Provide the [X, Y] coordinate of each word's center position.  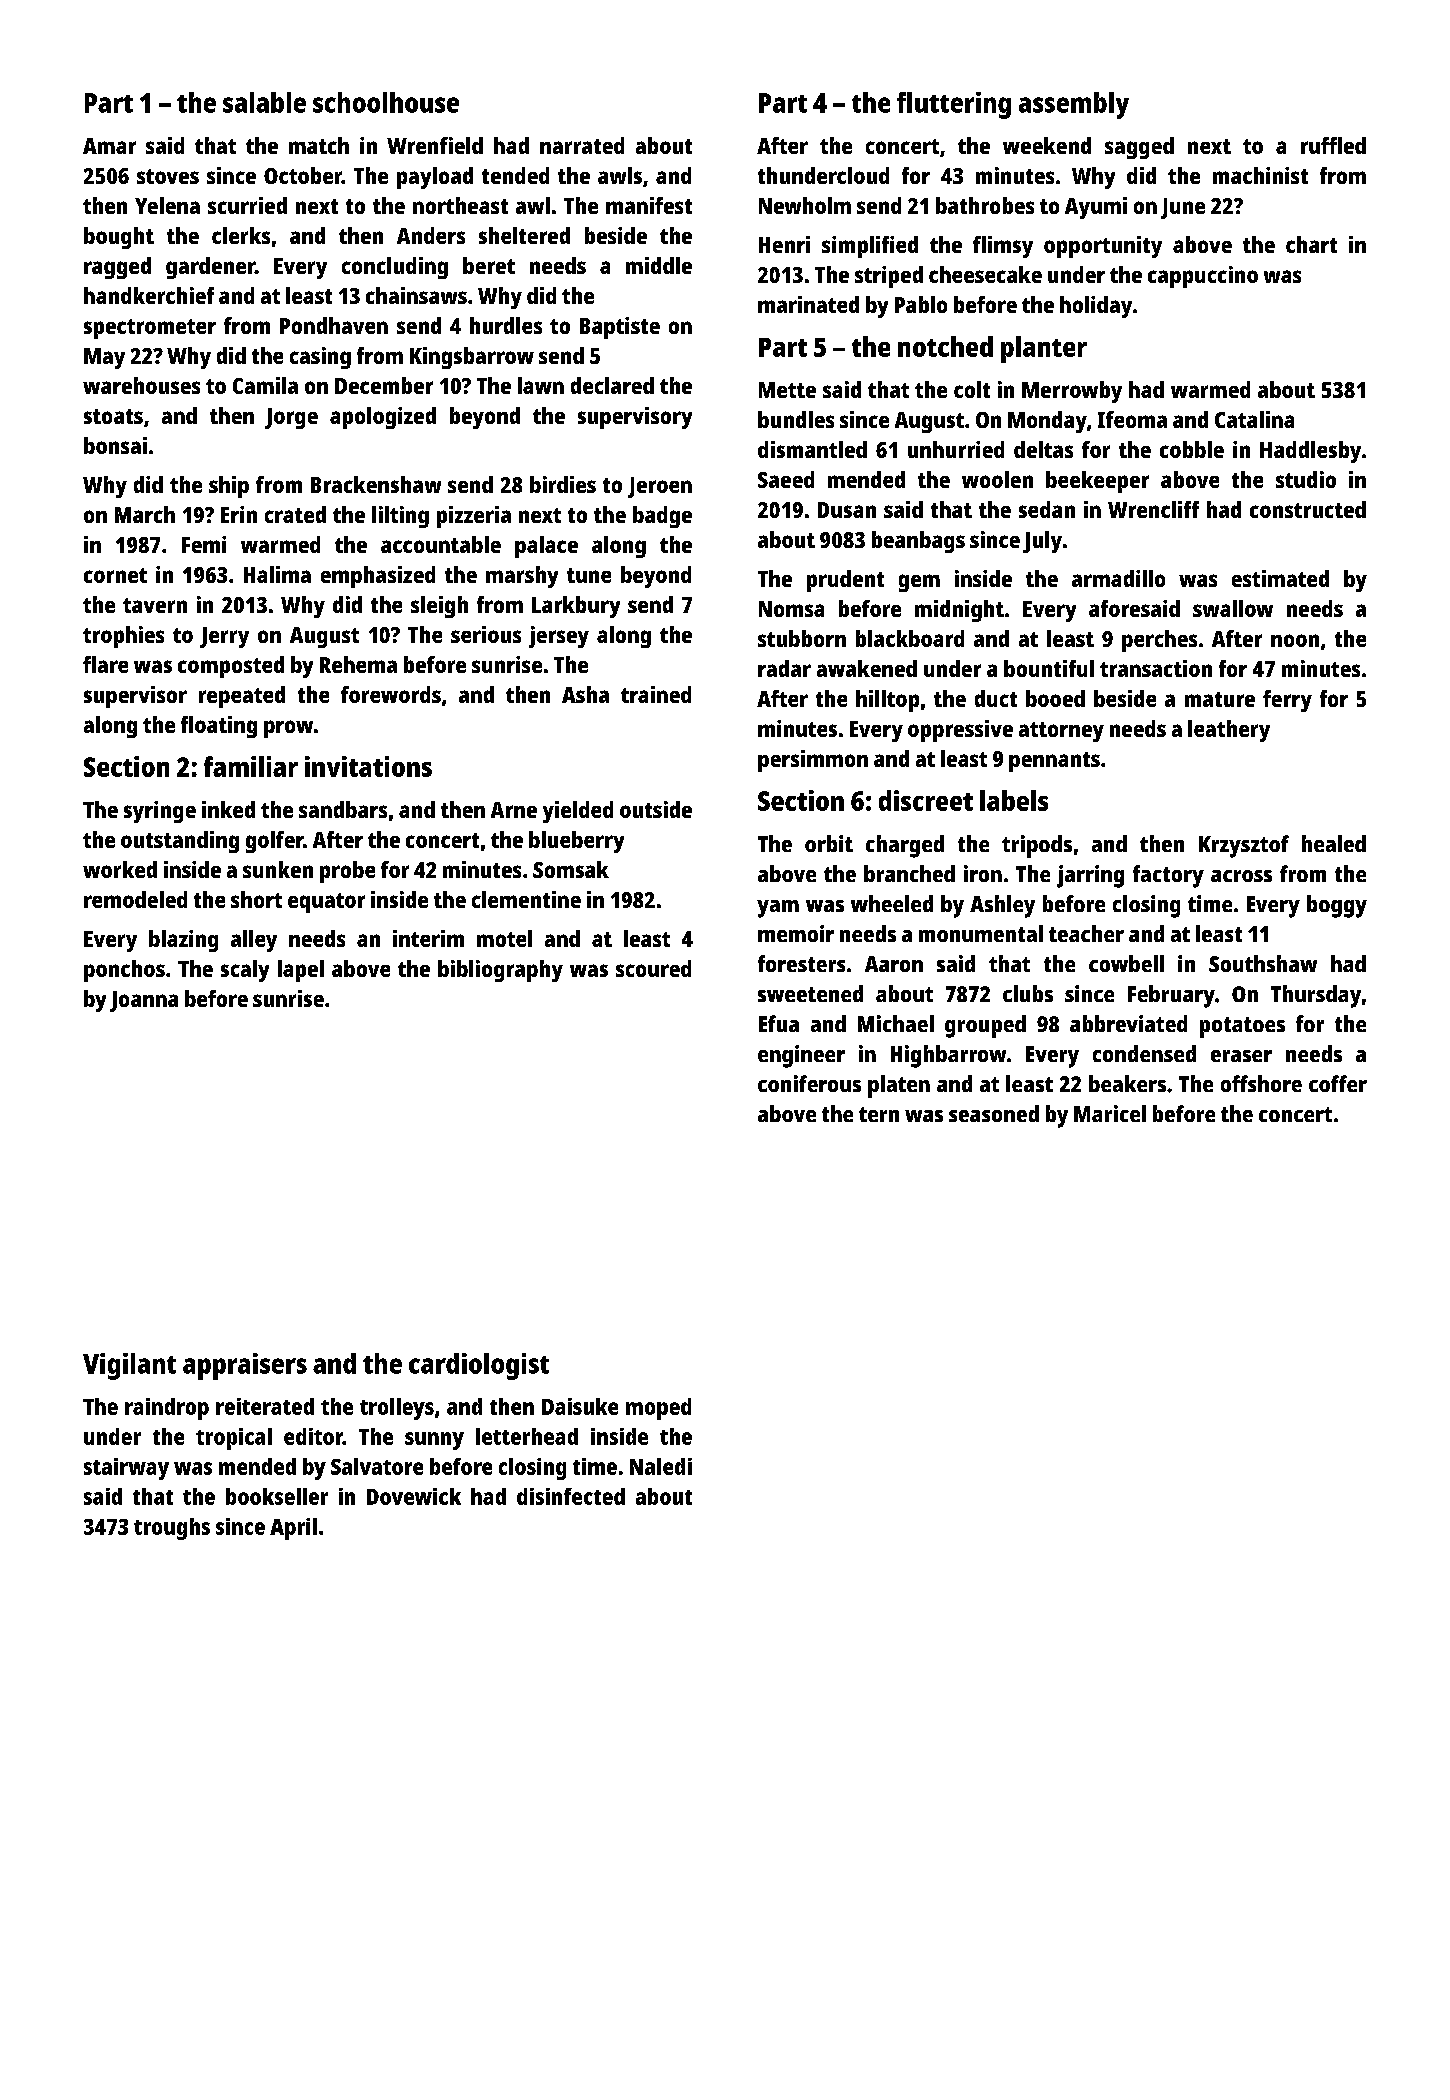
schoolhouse [386, 102]
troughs [172, 1529]
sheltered [524, 235]
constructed [1308, 509]
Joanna [144, 1001]
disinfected [571, 1496]
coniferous [809, 1083]
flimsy [1003, 247]
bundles [796, 419]
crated [295, 514]
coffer [1338, 1083]
